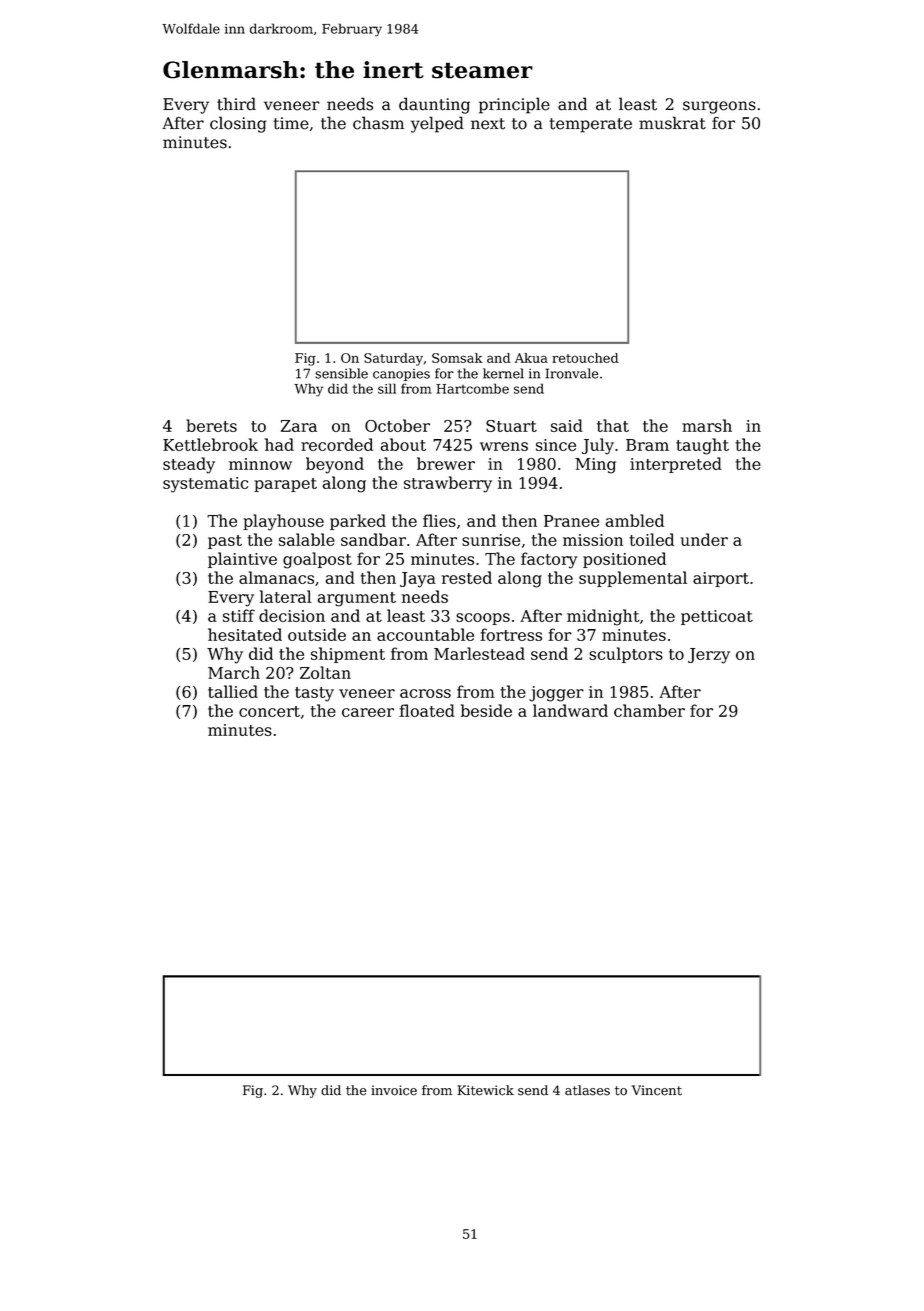 The image size is (924, 1311). Describe the element at coordinates (238, 124) in the screenshot. I see `closing` at that location.
